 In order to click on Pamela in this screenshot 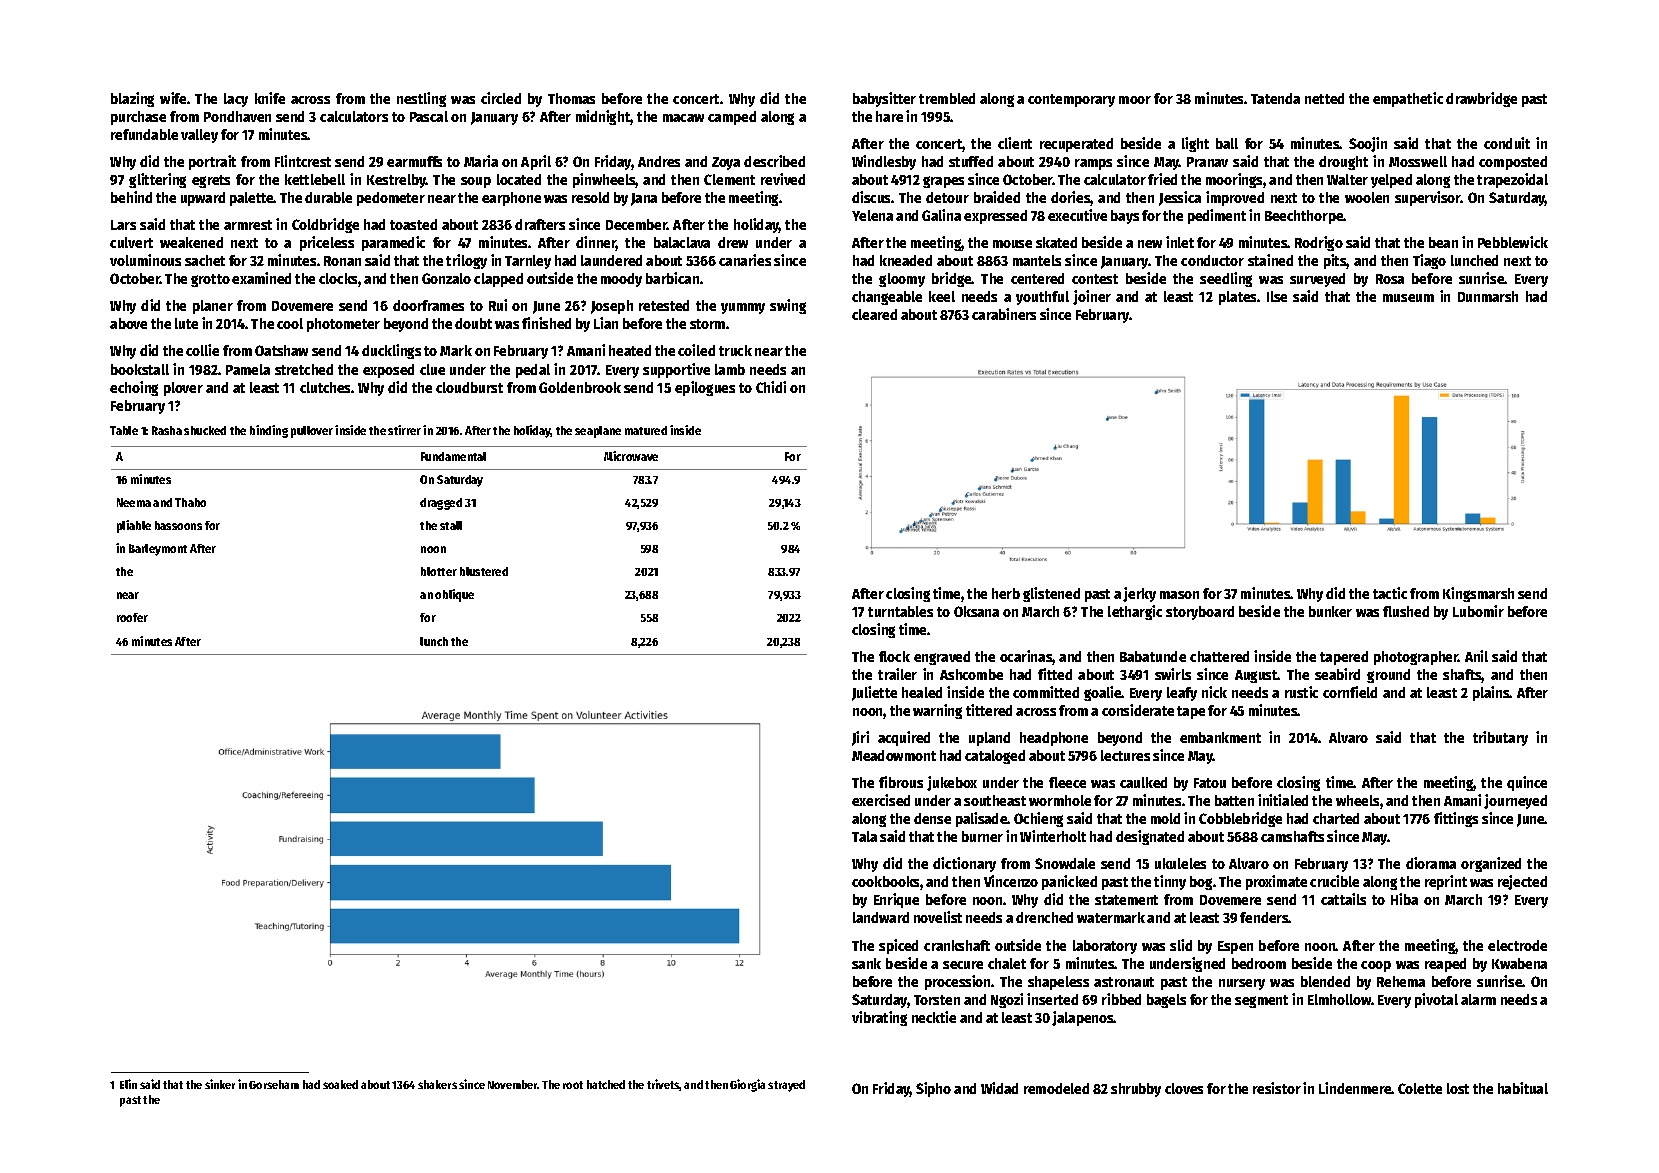, I will do `click(248, 369)`.
